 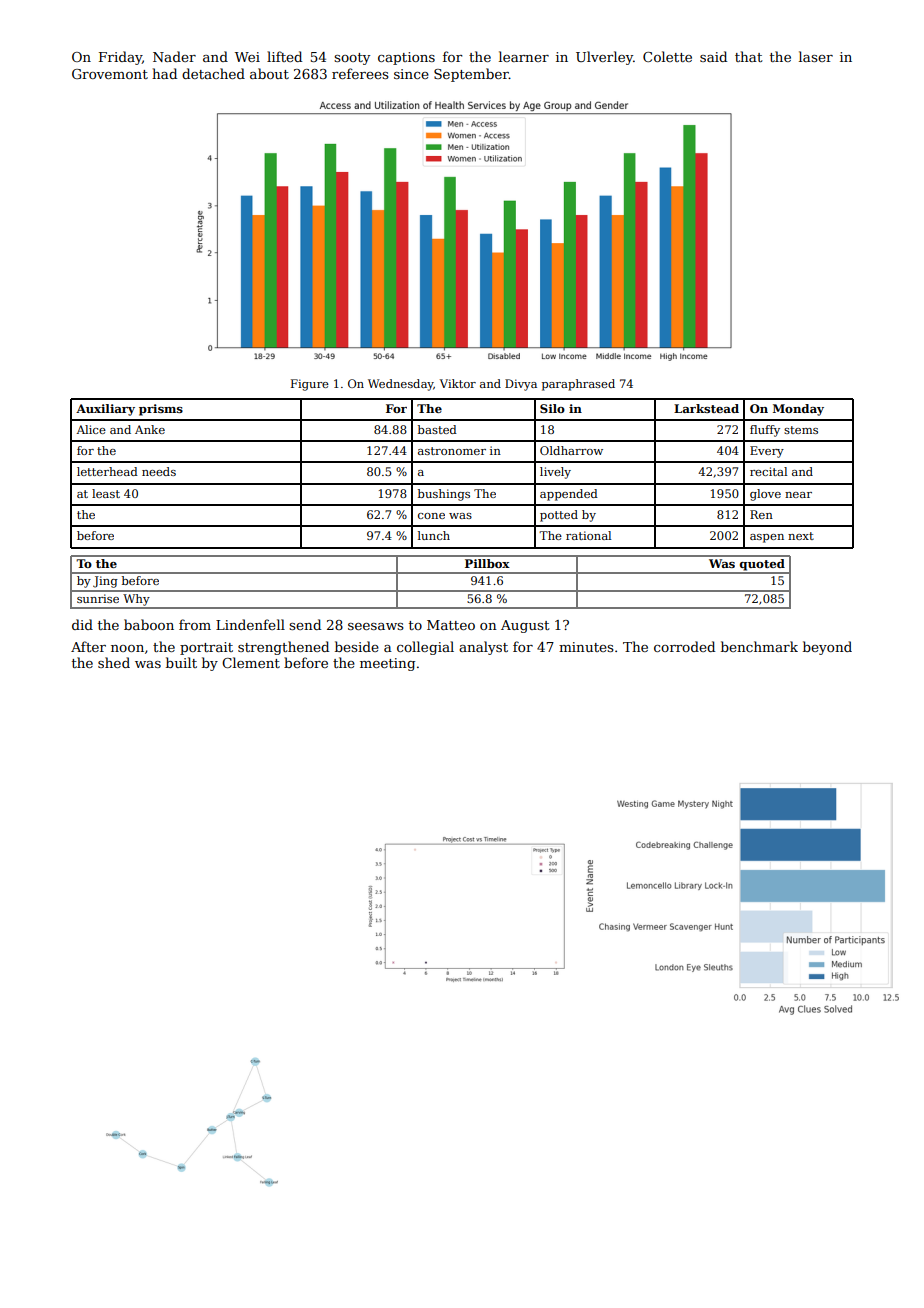 I want to click on collegial, so click(x=425, y=648).
